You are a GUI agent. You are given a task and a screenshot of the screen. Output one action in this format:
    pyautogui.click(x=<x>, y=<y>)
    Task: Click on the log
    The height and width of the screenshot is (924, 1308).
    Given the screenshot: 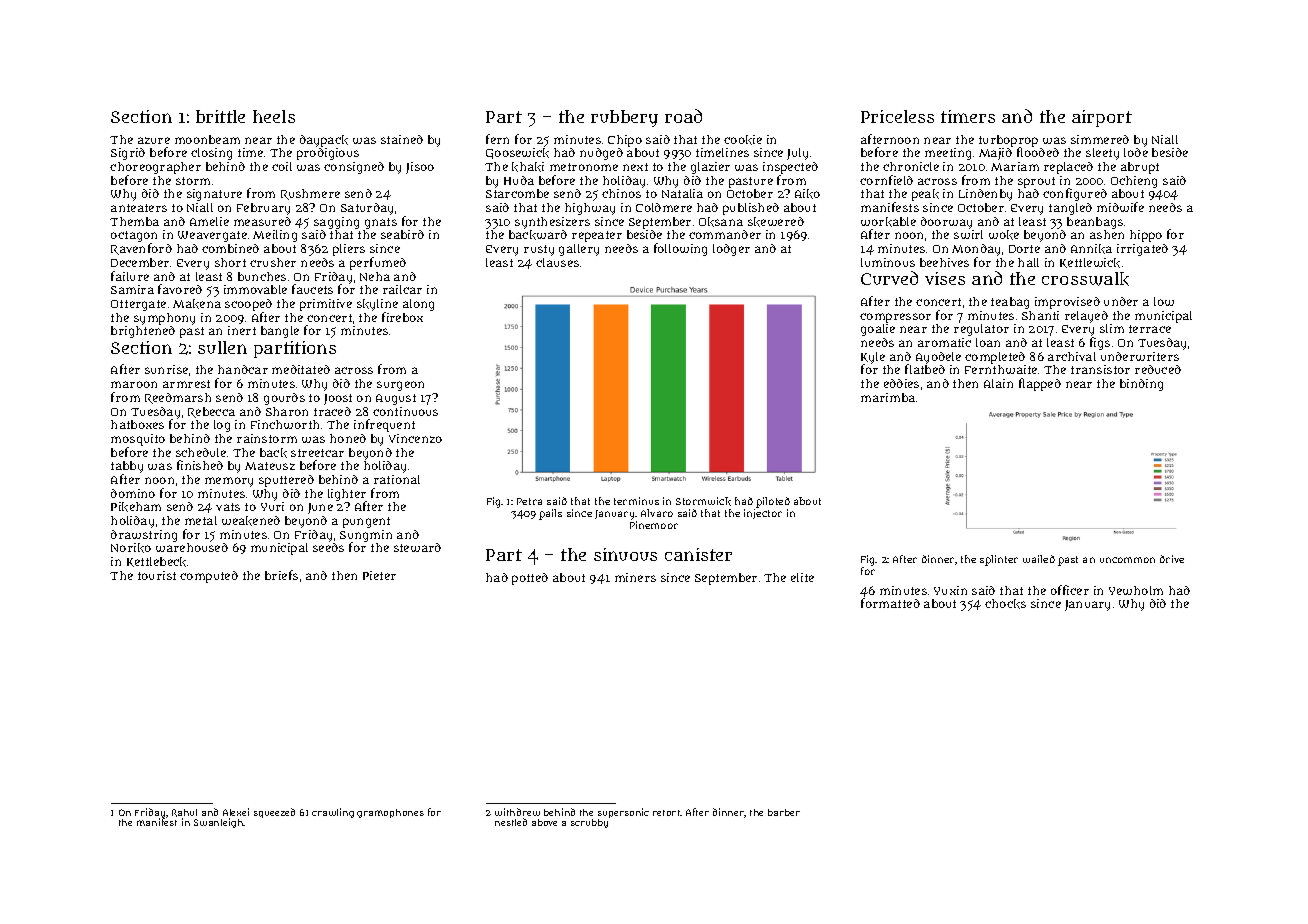 What is the action you would take?
    pyautogui.click(x=222, y=426)
